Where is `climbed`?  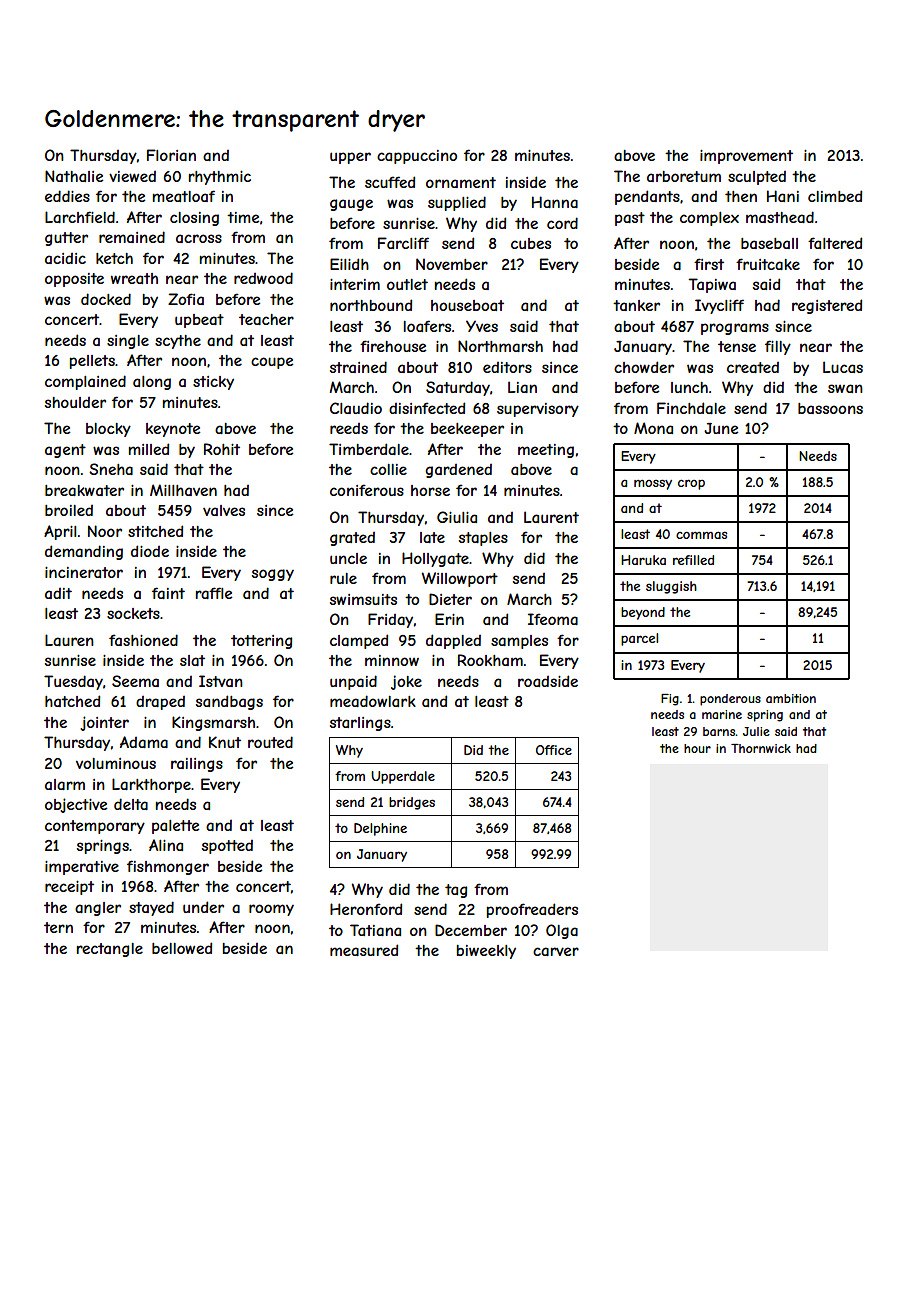
climbed is located at coordinates (835, 196).
